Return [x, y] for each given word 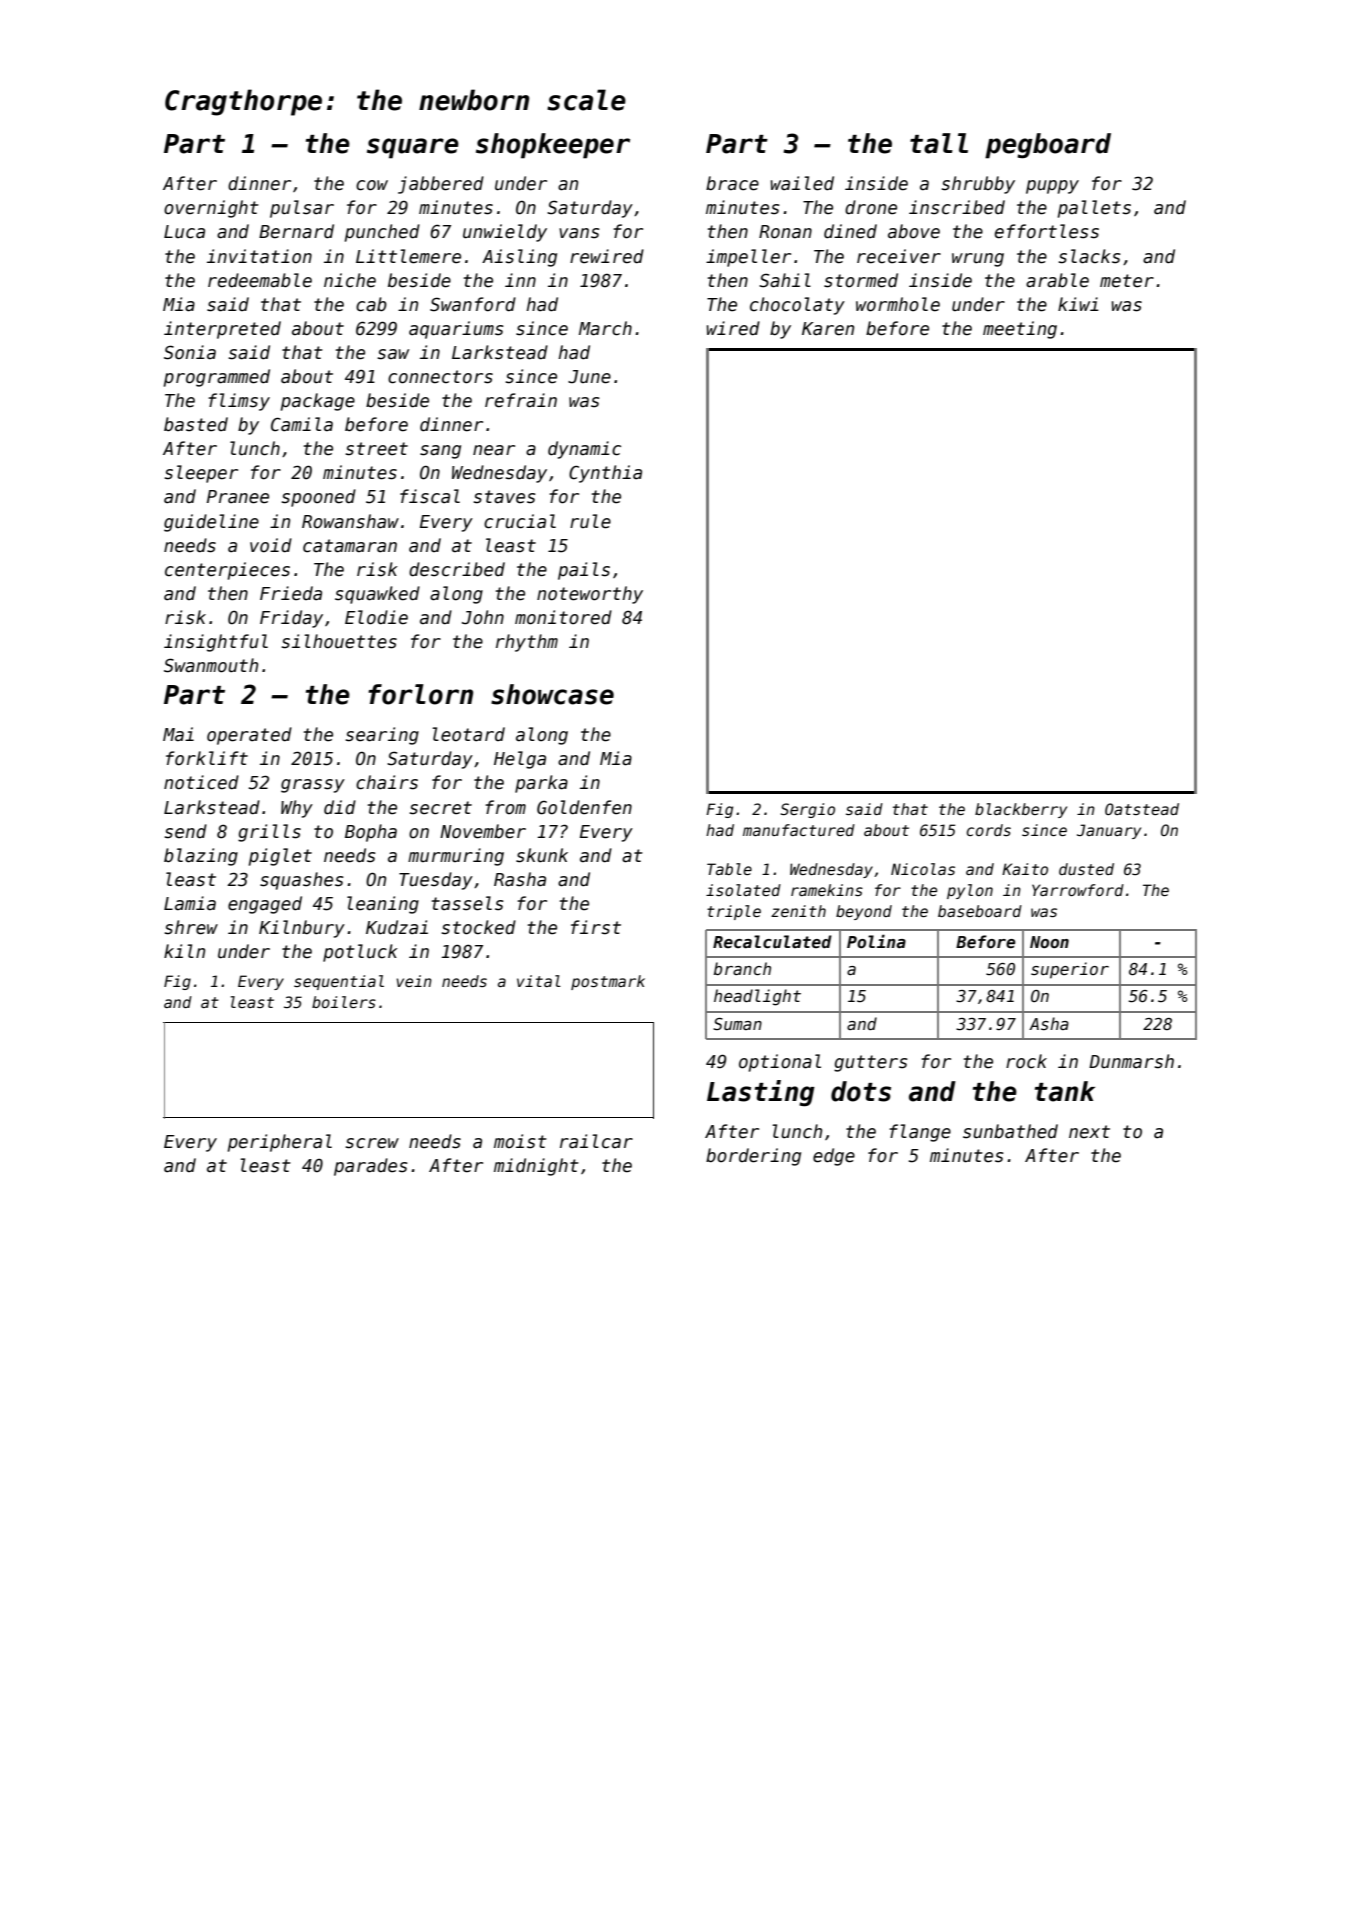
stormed [861, 280]
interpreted [222, 330]
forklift [207, 758]
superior [1070, 970]
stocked [478, 927]
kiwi [1078, 304]
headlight [757, 997]
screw [372, 1143]
